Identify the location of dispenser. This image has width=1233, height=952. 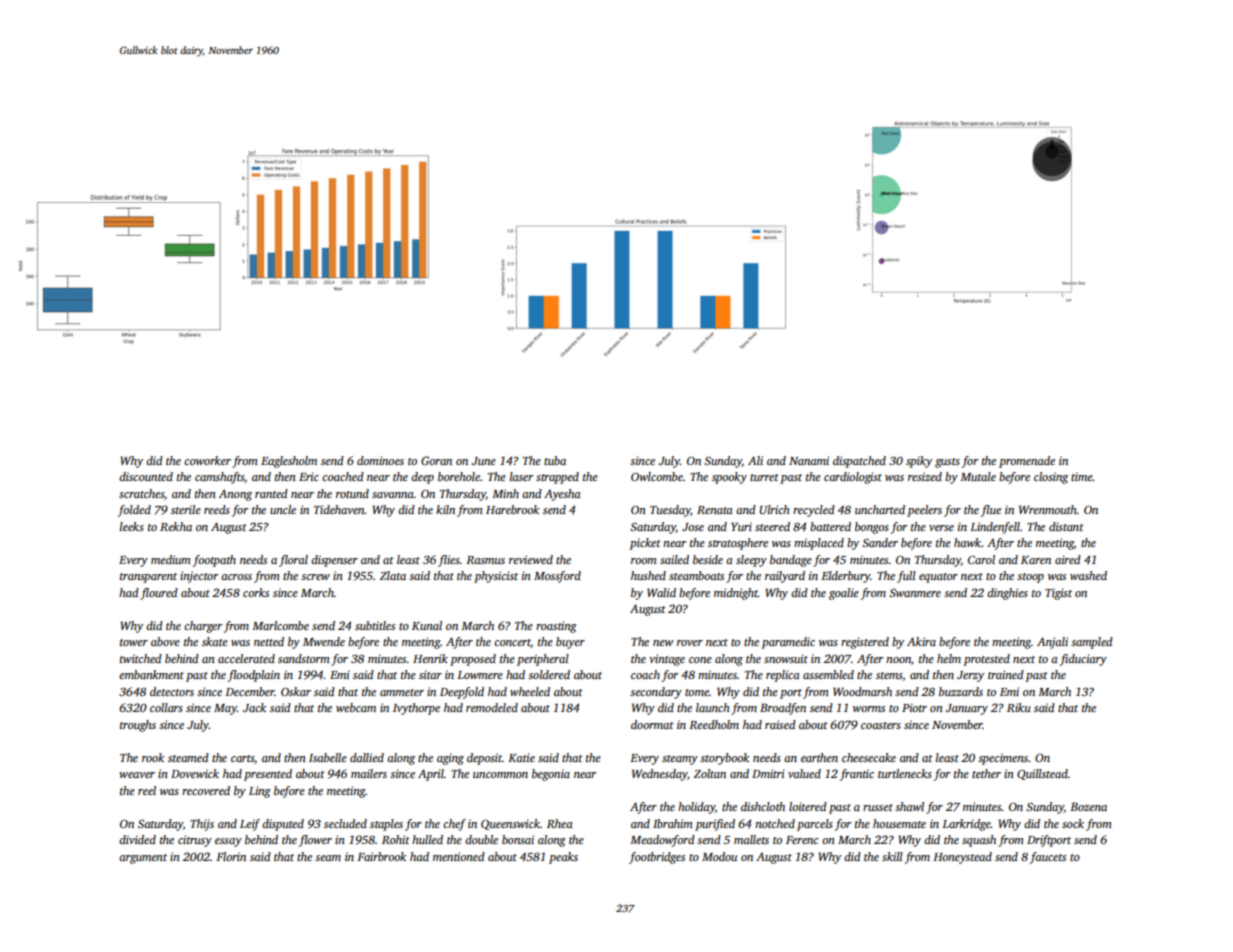
(334, 561).
